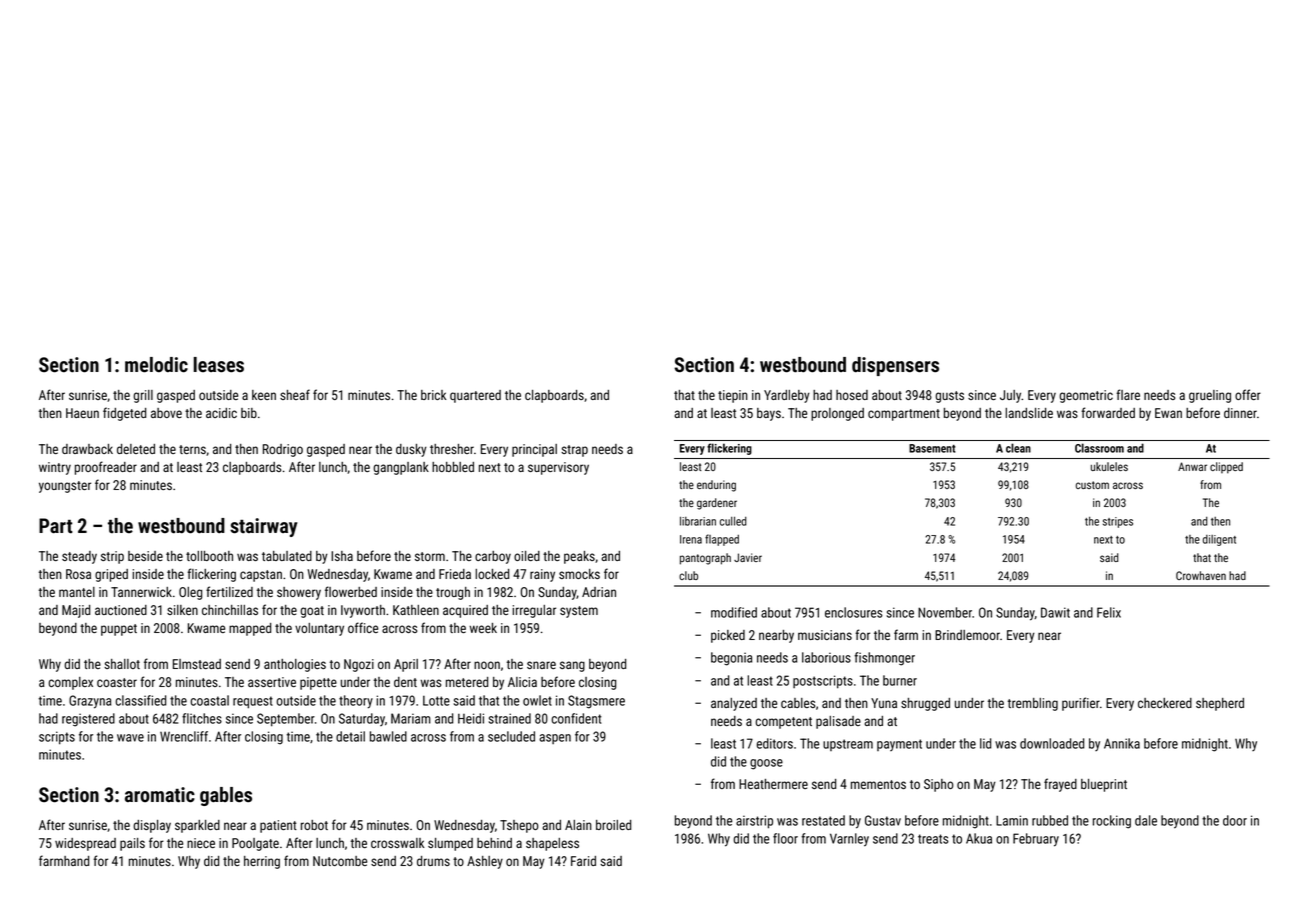 This screenshot has width=1308, height=924. I want to click on shrugged, so click(925, 704).
